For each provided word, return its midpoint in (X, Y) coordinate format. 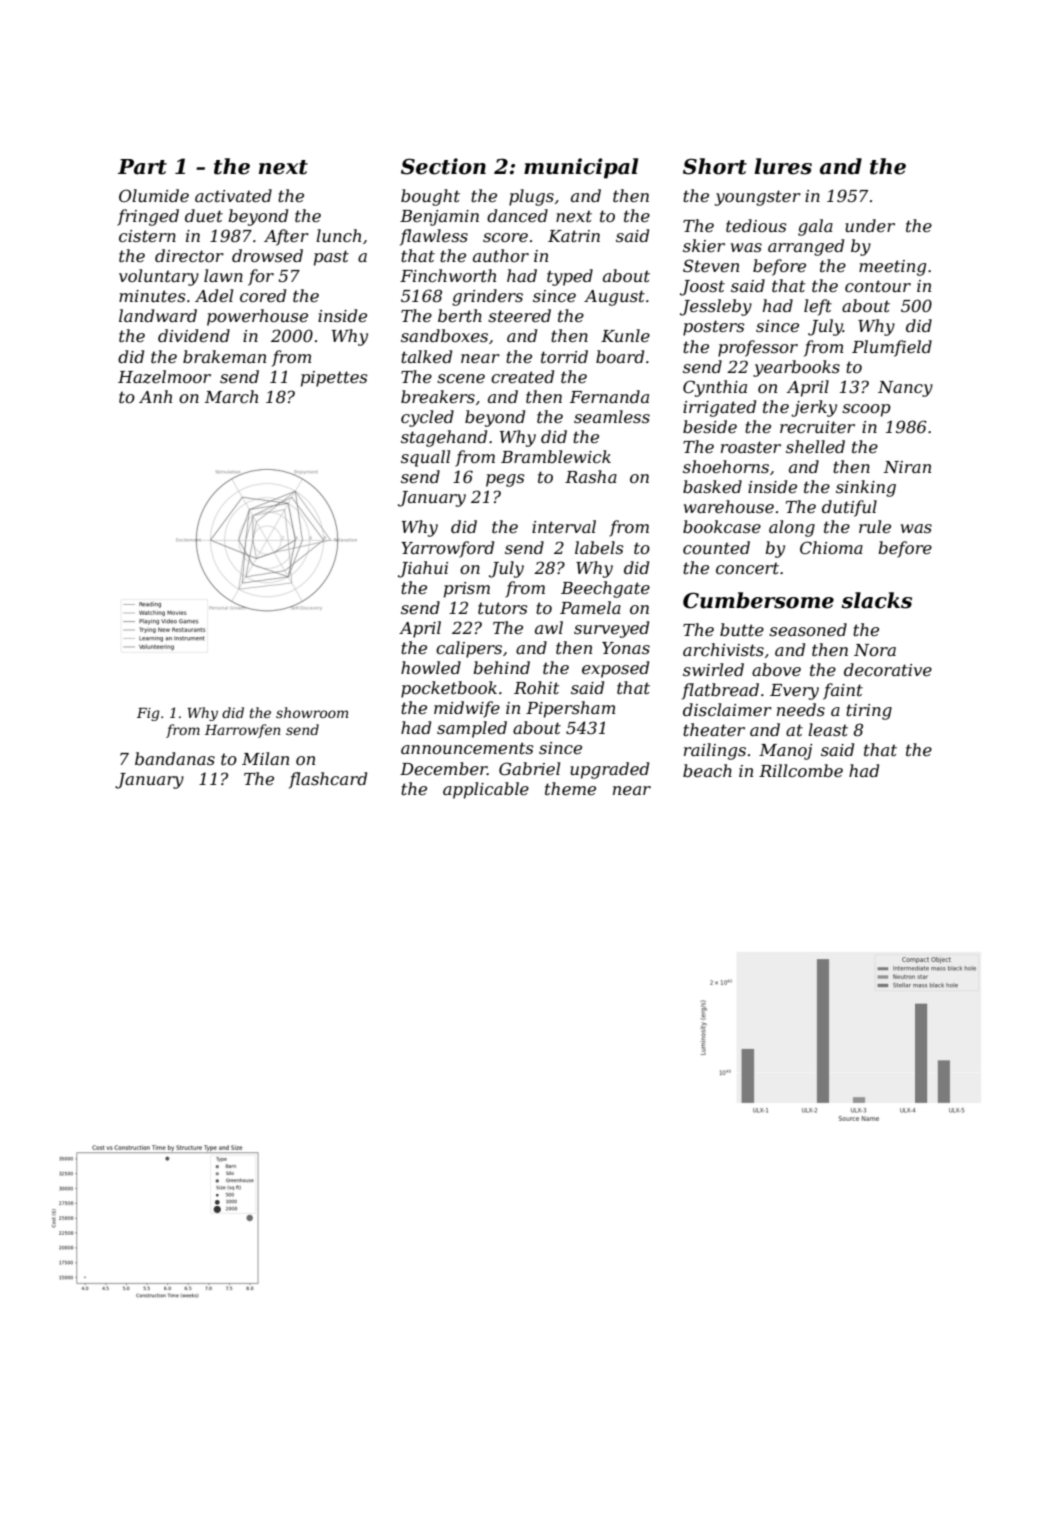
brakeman (224, 356)
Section (443, 166)
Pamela (590, 607)
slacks (876, 600)
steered (519, 315)
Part (142, 167)
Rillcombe (801, 770)
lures (783, 166)
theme (570, 788)
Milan (265, 758)
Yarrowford (447, 549)
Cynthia (715, 388)
